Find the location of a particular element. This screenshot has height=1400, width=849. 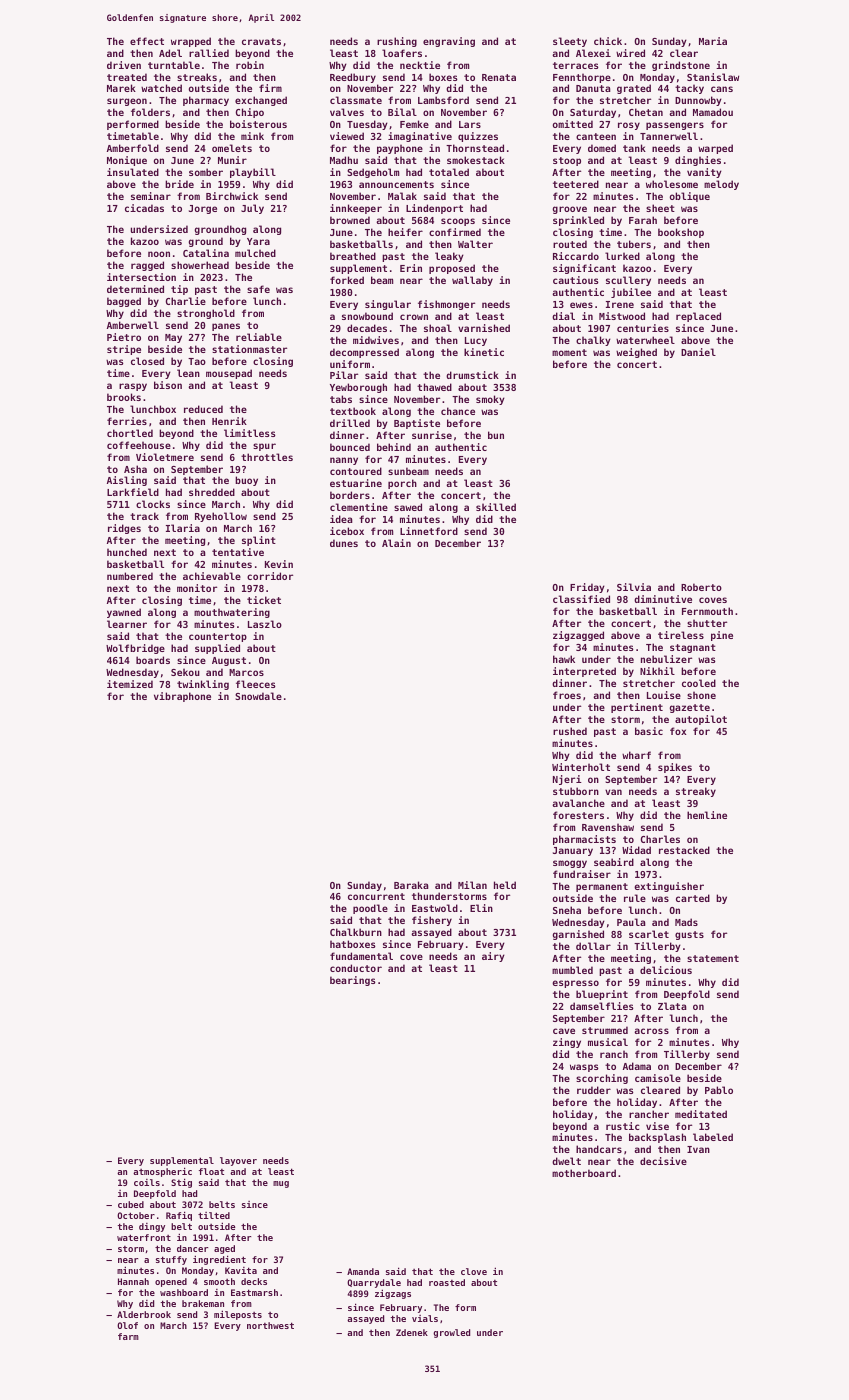

rushing is located at coordinates (397, 42).
